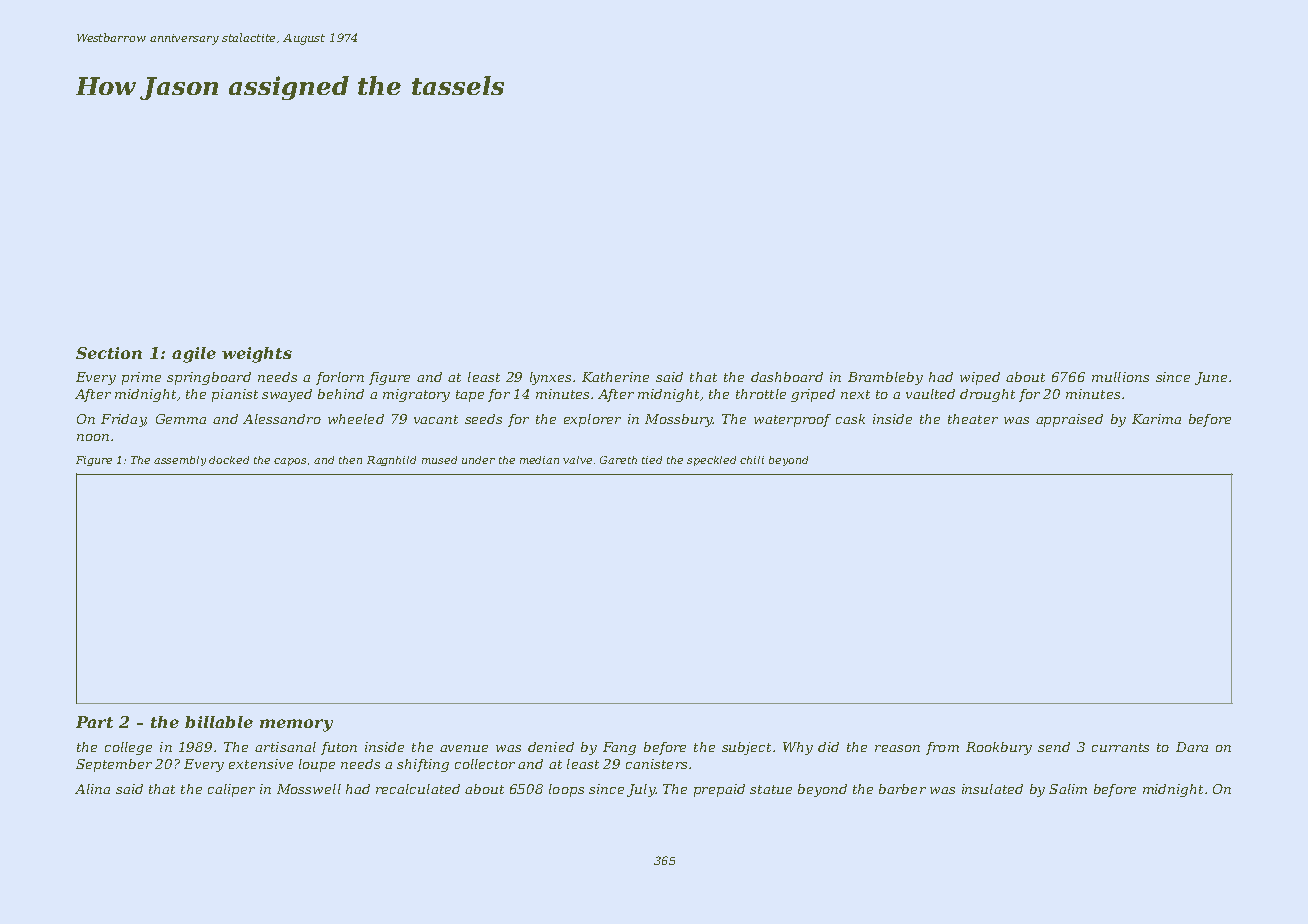 The image size is (1308, 924). Describe the element at coordinates (942, 748) in the screenshot. I see `from` at that location.
